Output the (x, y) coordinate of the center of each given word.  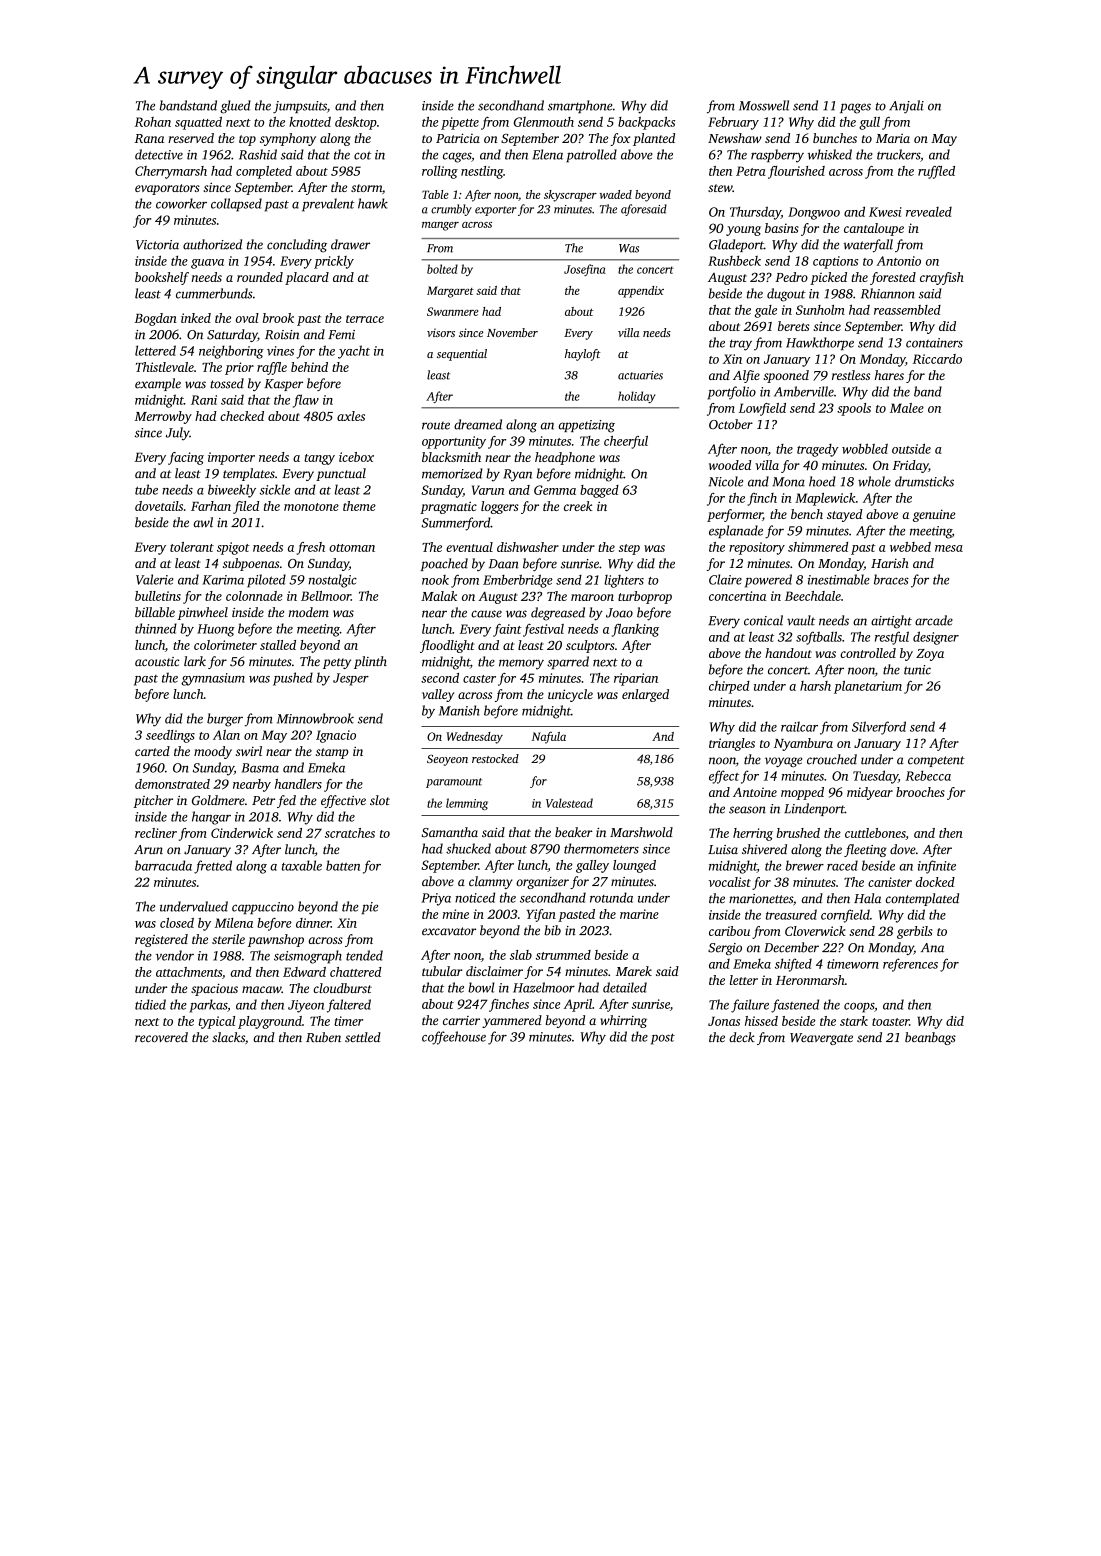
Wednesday (474, 738)
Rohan (153, 122)
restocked (495, 758)
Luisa (723, 849)
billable (155, 612)
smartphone (580, 106)
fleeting (865, 850)
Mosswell (764, 105)
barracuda (163, 865)
